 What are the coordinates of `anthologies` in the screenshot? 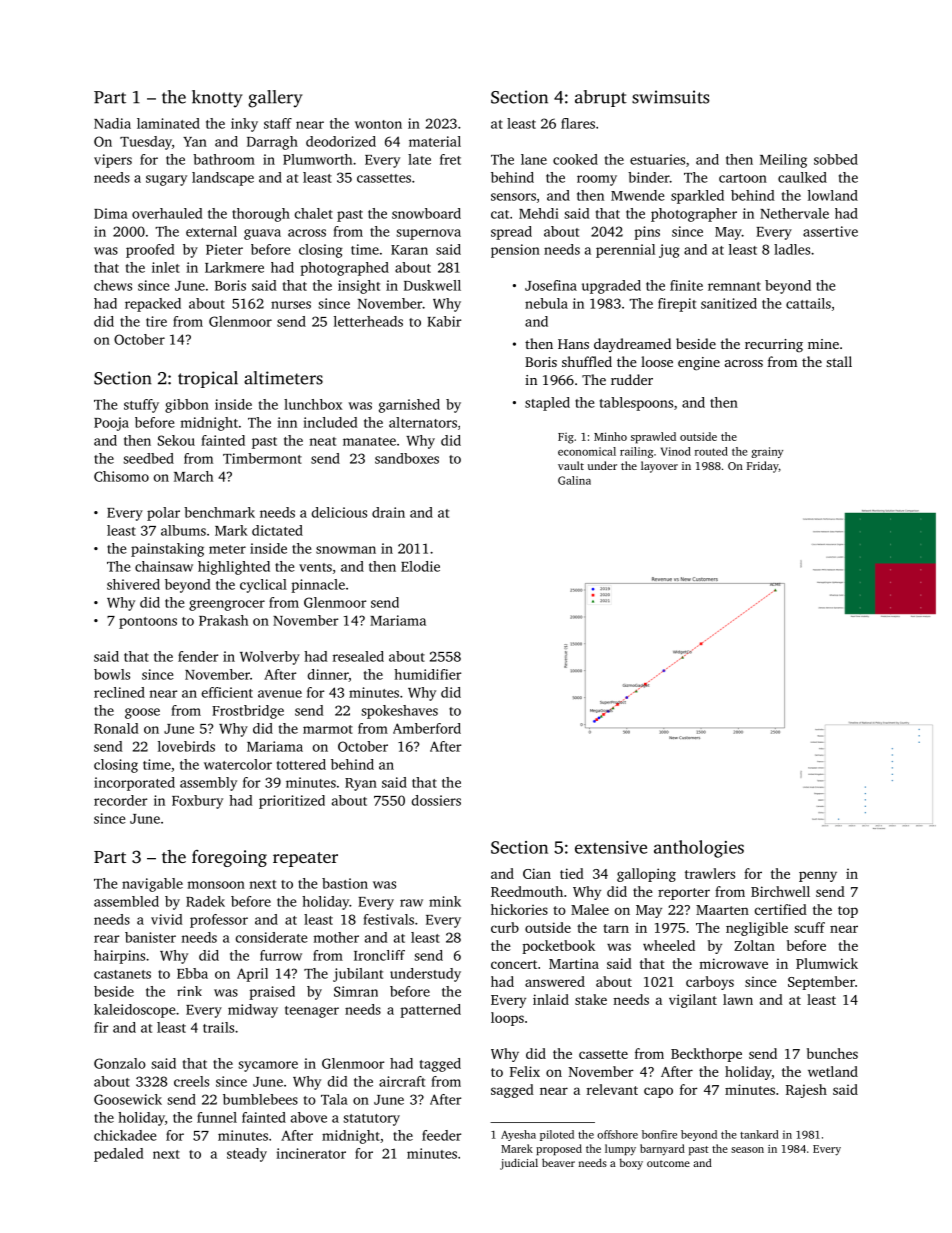 It's located at (699, 849).
